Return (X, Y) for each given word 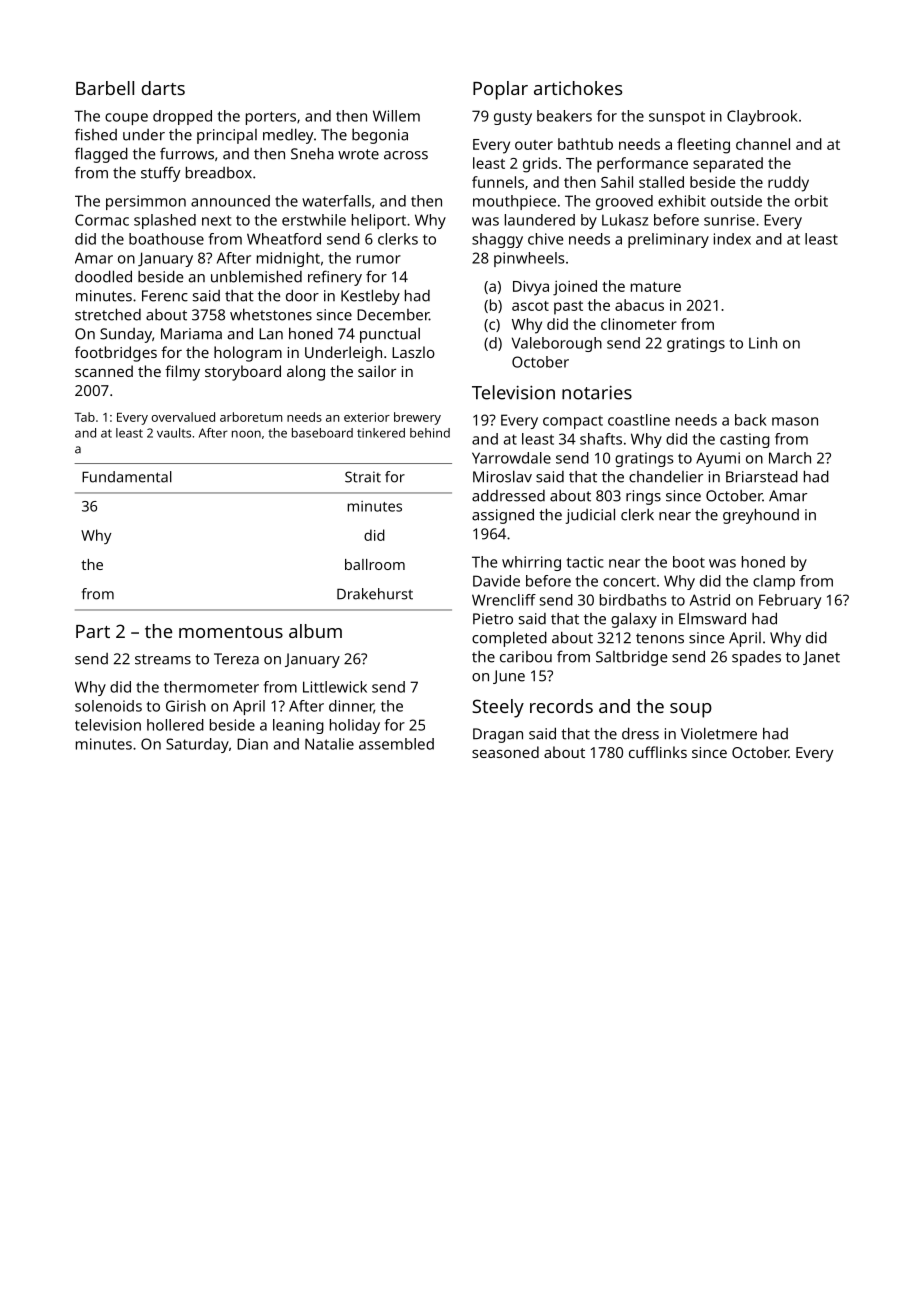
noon (246, 434)
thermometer (211, 687)
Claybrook (762, 117)
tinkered (381, 433)
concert (629, 581)
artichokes (578, 88)
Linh (763, 343)
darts (163, 88)
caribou (526, 657)
